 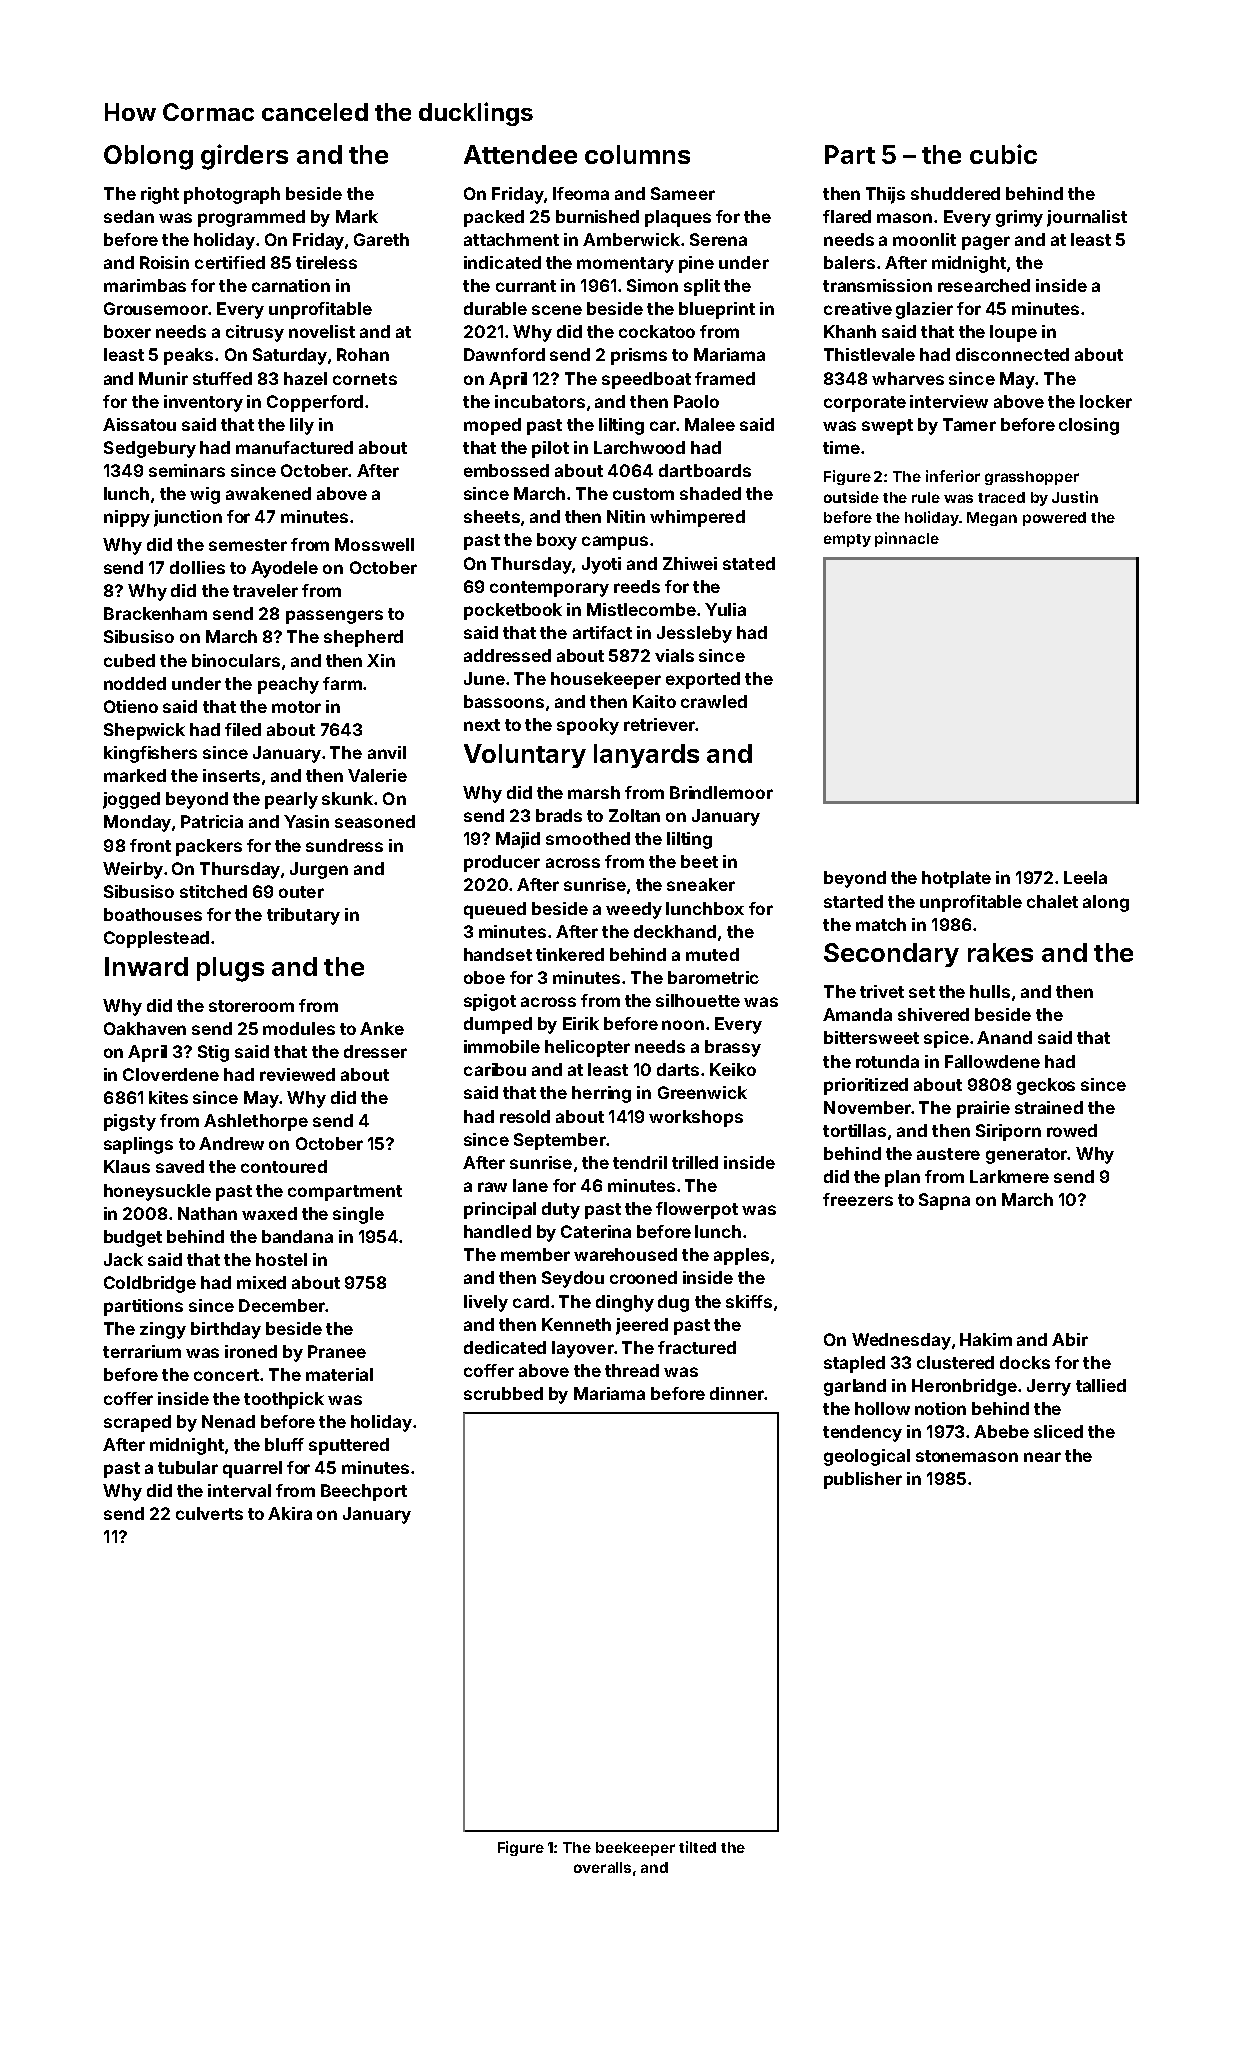 I want to click on beekeeper, so click(x=635, y=1849).
